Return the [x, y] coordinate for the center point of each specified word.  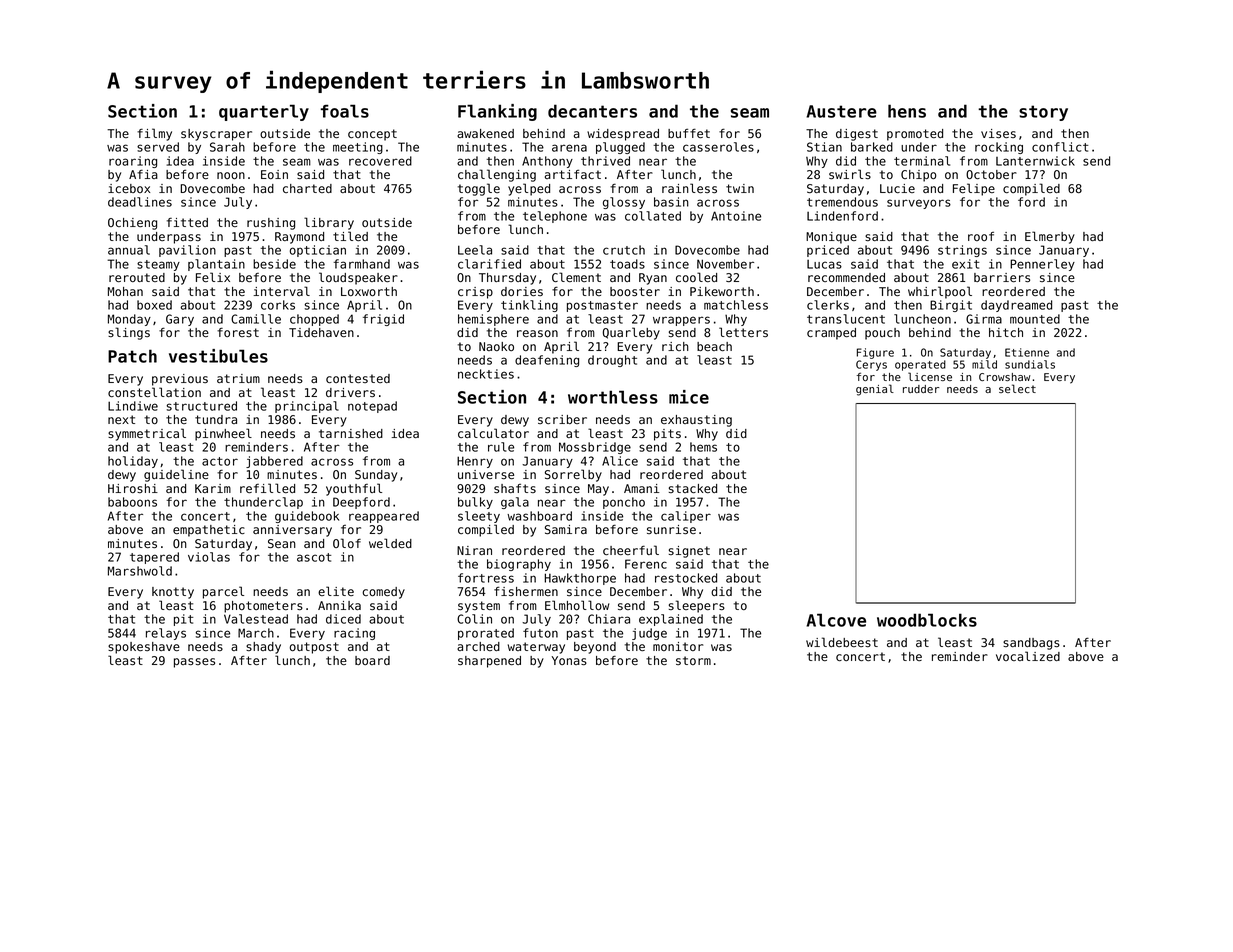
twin [740, 188]
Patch [132, 356]
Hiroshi [133, 488]
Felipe [974, 189]
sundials [1030, 364]
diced [343, 619]
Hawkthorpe [580, 579]
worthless [613, 397]
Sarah [227, 147]
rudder [921, 389]
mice [689, 397]
